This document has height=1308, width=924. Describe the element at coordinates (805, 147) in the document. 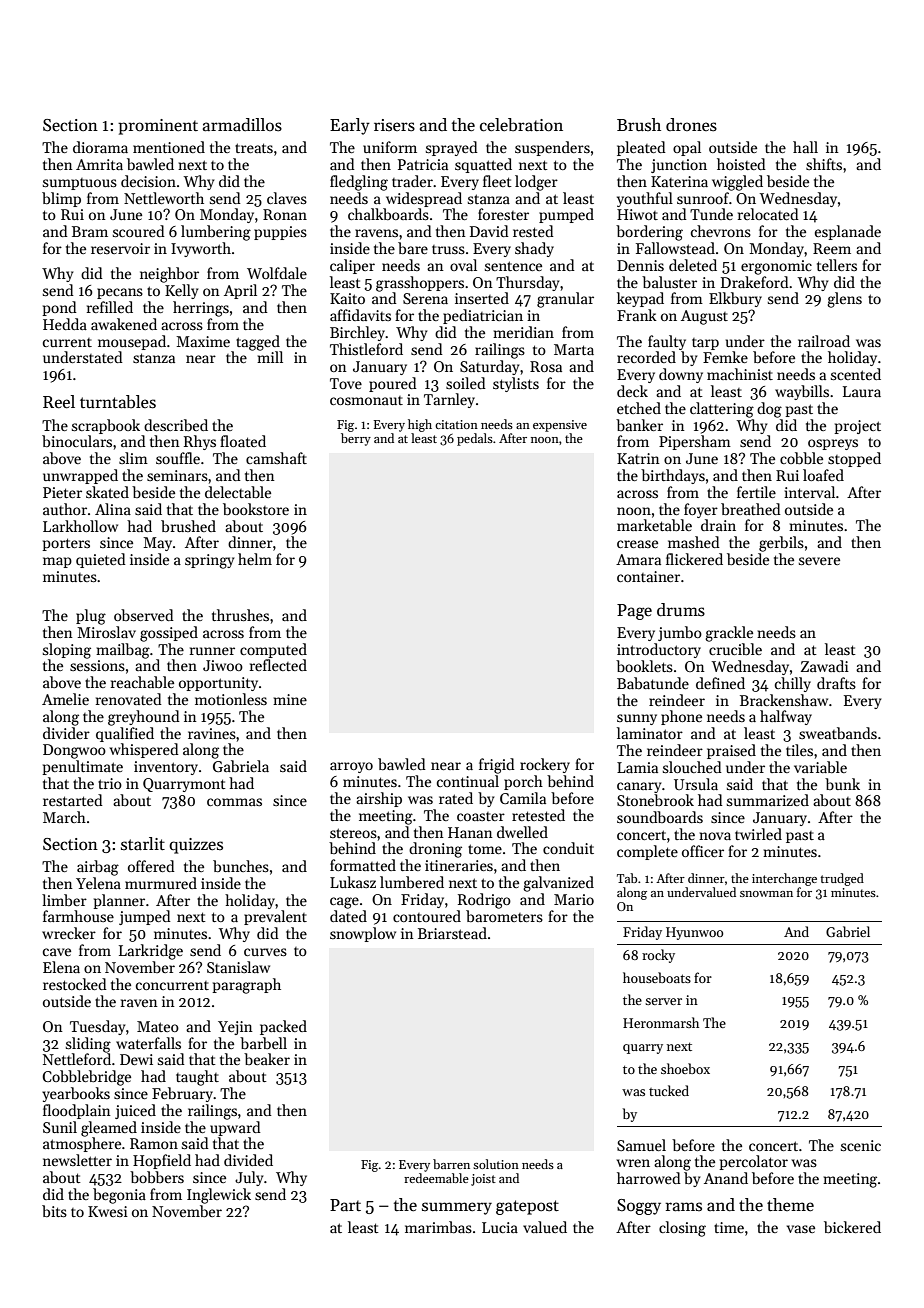

I see `hall` at that location.
